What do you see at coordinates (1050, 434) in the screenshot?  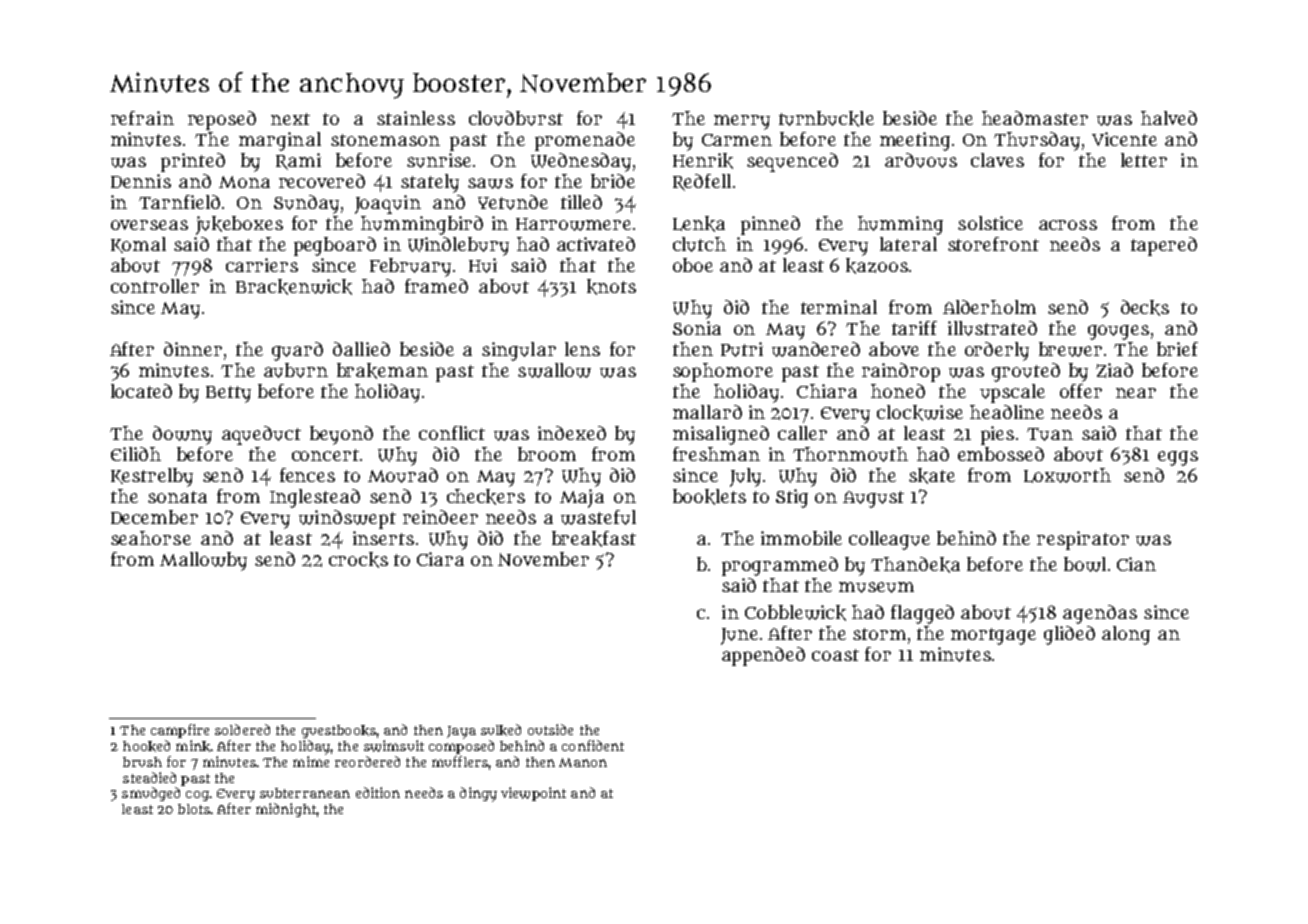 I see `Tuan` at bounding box center [1050, 434].
